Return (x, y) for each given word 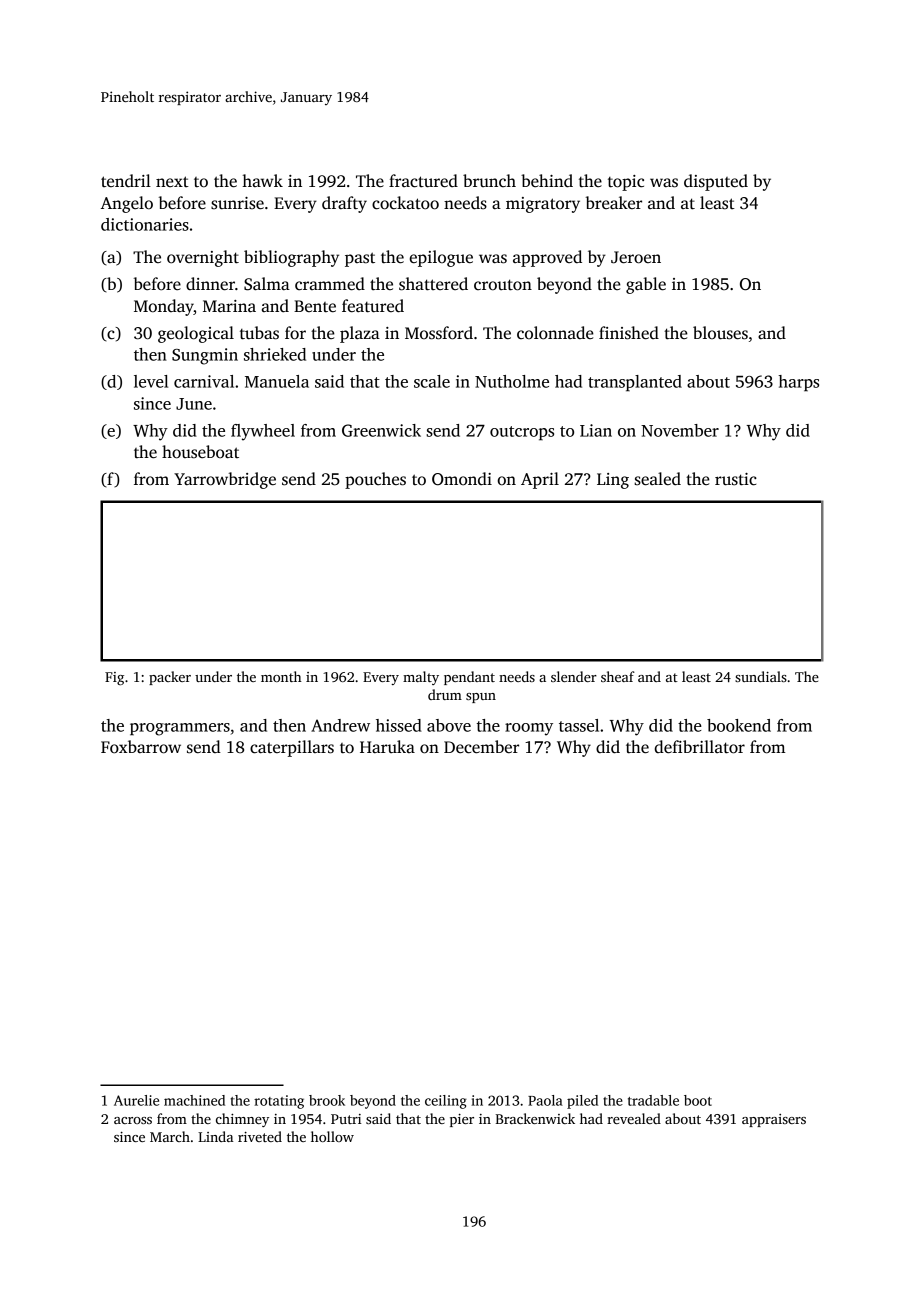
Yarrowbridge (225, 480)
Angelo (127, 204)
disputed (716, 182)
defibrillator (700, 747)
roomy (529, 729)
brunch (489, 180)
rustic (736, 479)
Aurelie (136, 1100)
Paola (545, 1100)
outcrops (522, 433)
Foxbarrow (141, 747)
